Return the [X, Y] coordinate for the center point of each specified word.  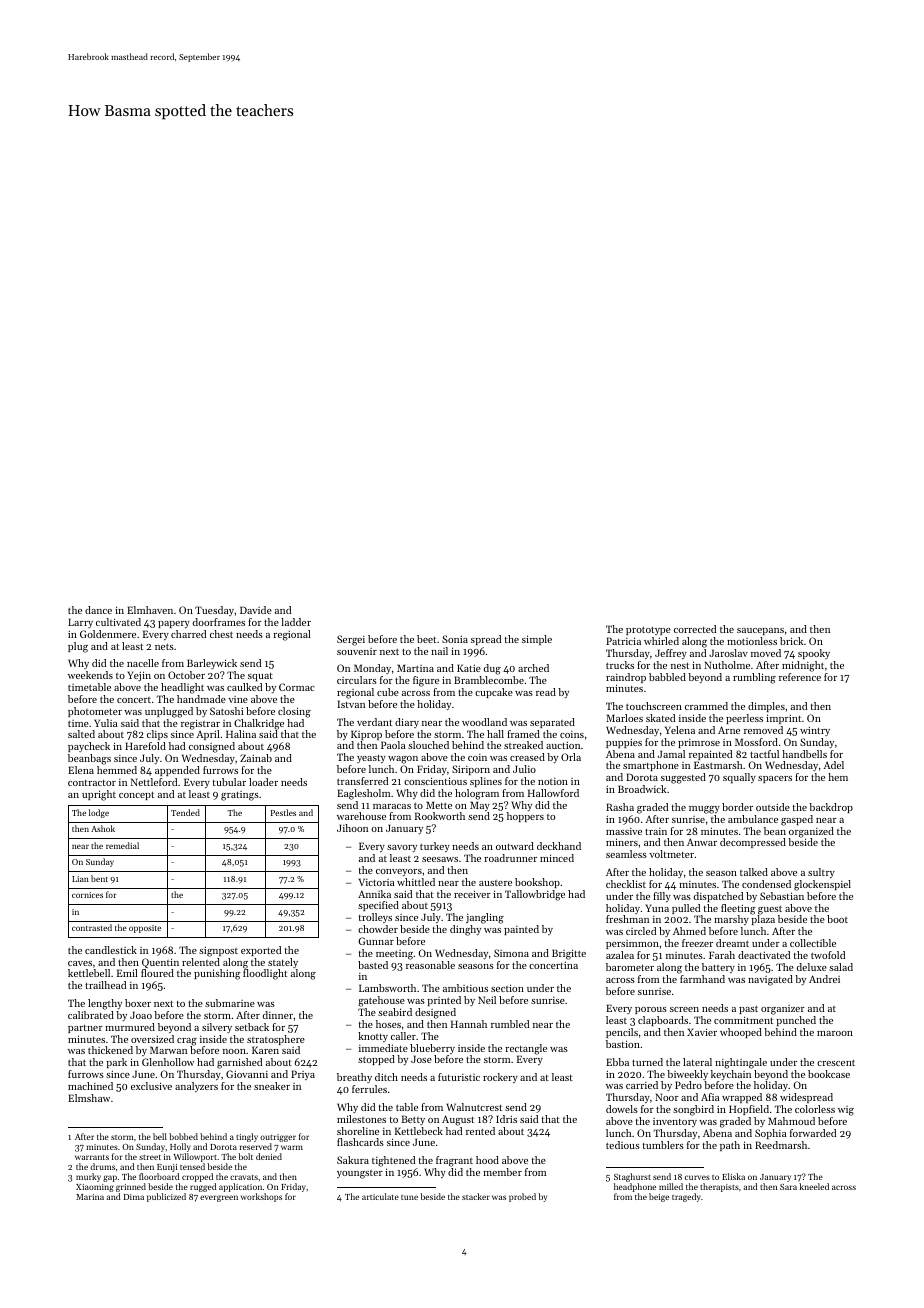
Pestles [283, 812]
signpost [218, 951]
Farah [722, 955]
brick [791, 641]
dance [98, 610]
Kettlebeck [419, 1131]
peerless [744, 719]
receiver [472, 894]
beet [426, 639]
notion [553, 781]
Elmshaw [89, 1098]
